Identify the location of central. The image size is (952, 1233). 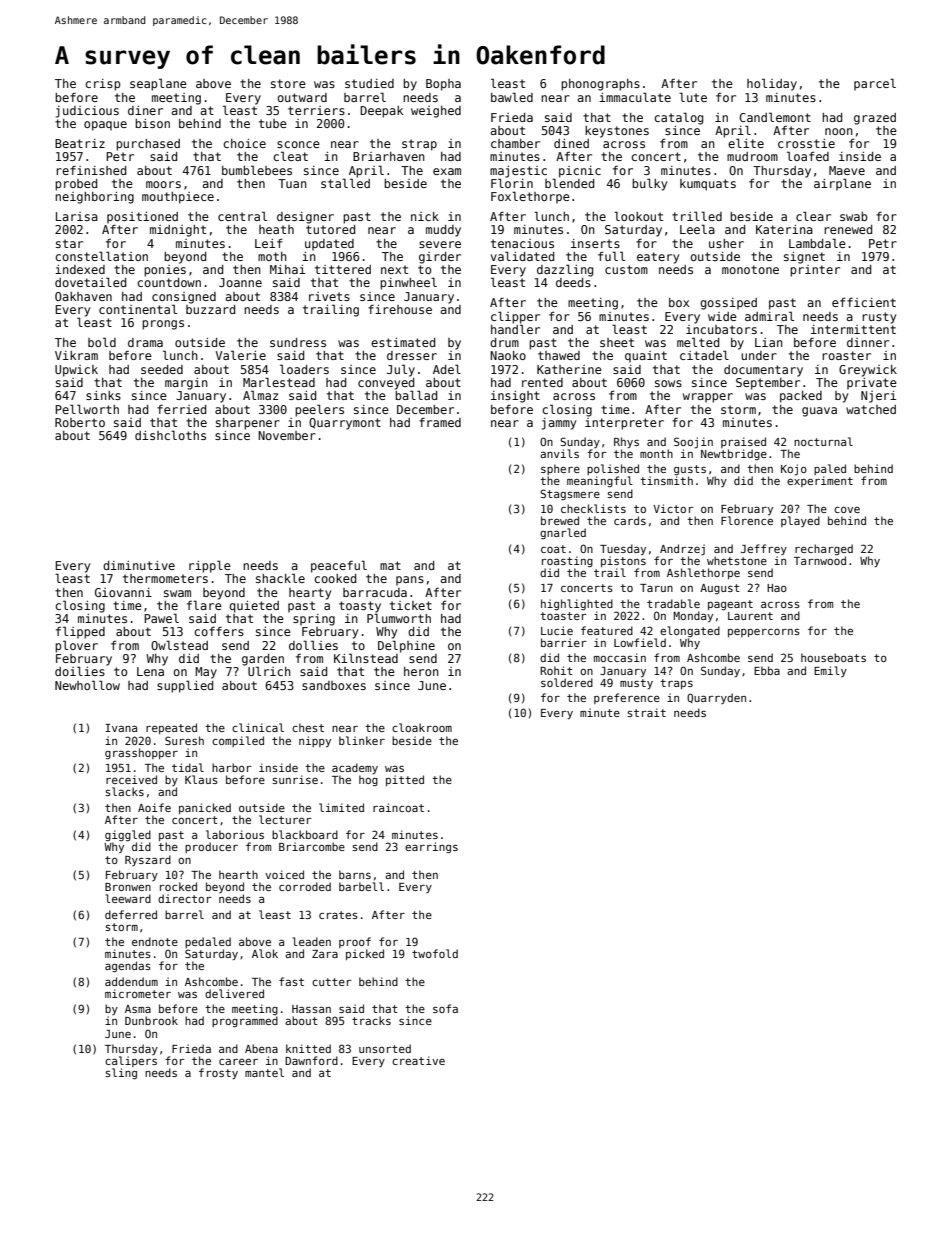
(242, 216).
